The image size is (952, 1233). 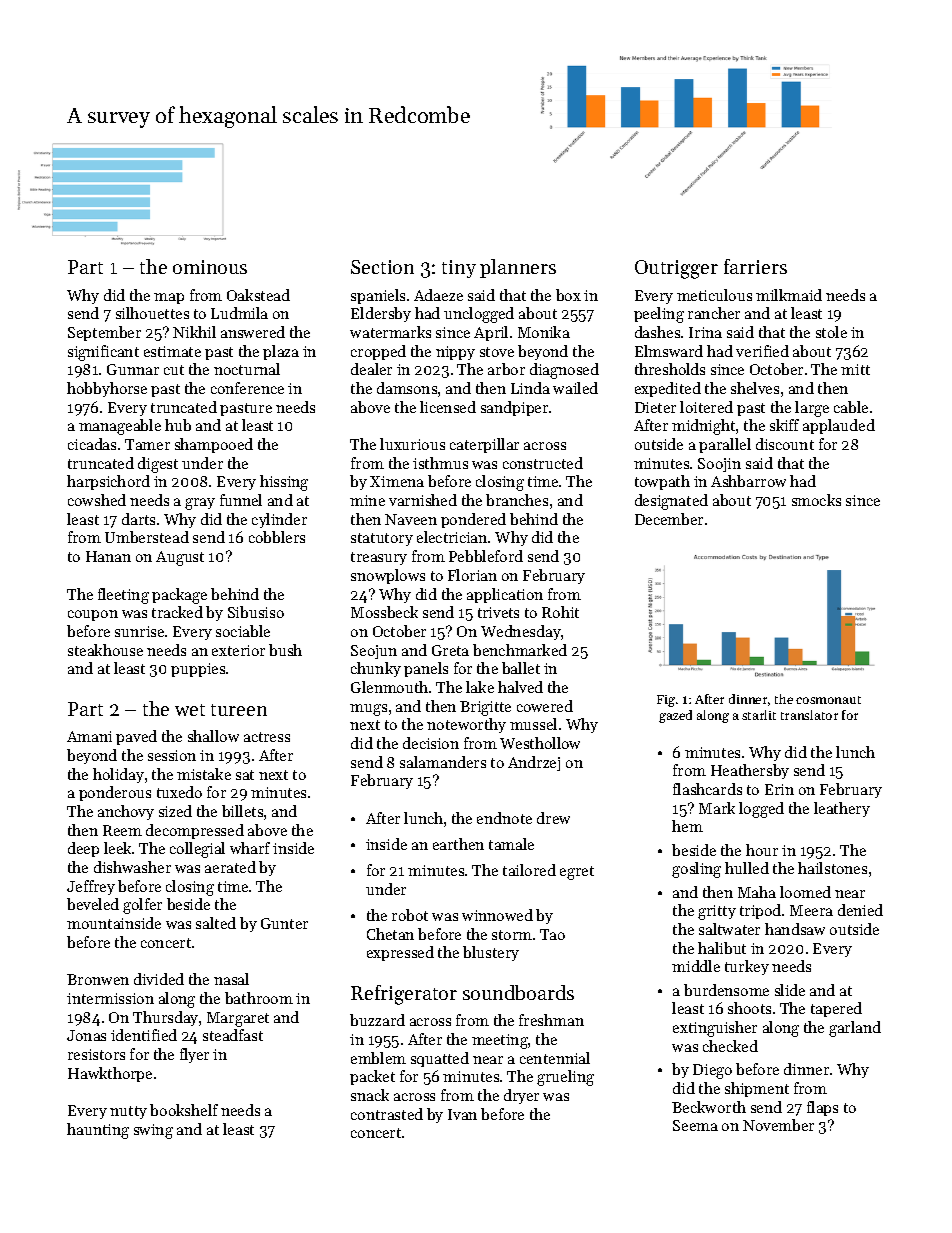 What do you see at coordinates (210, 267) in the page?
I see `ominous` at bounding box center [210, 267].
